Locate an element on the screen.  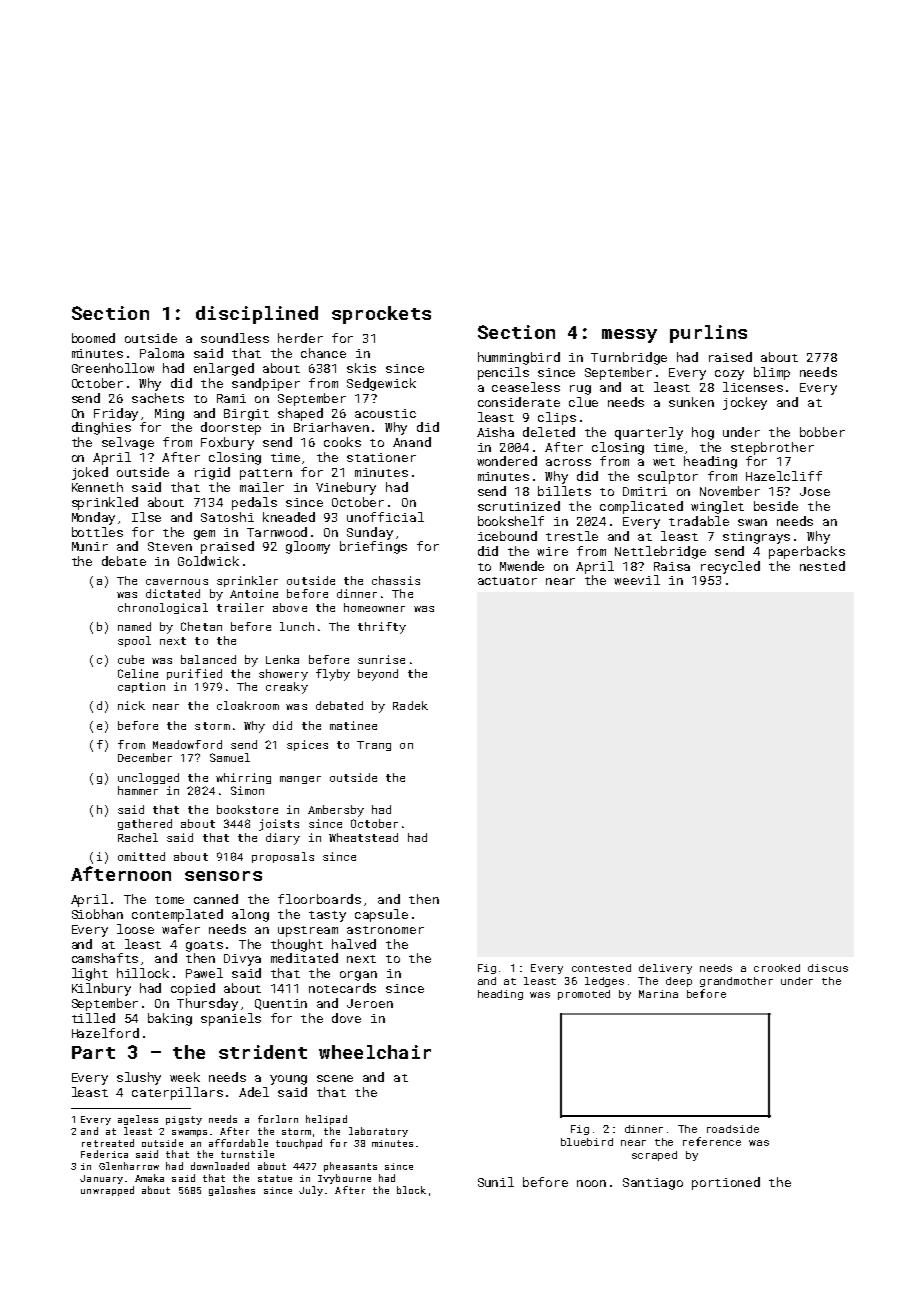
unwrapped is located at coordinates (107, 1191).
